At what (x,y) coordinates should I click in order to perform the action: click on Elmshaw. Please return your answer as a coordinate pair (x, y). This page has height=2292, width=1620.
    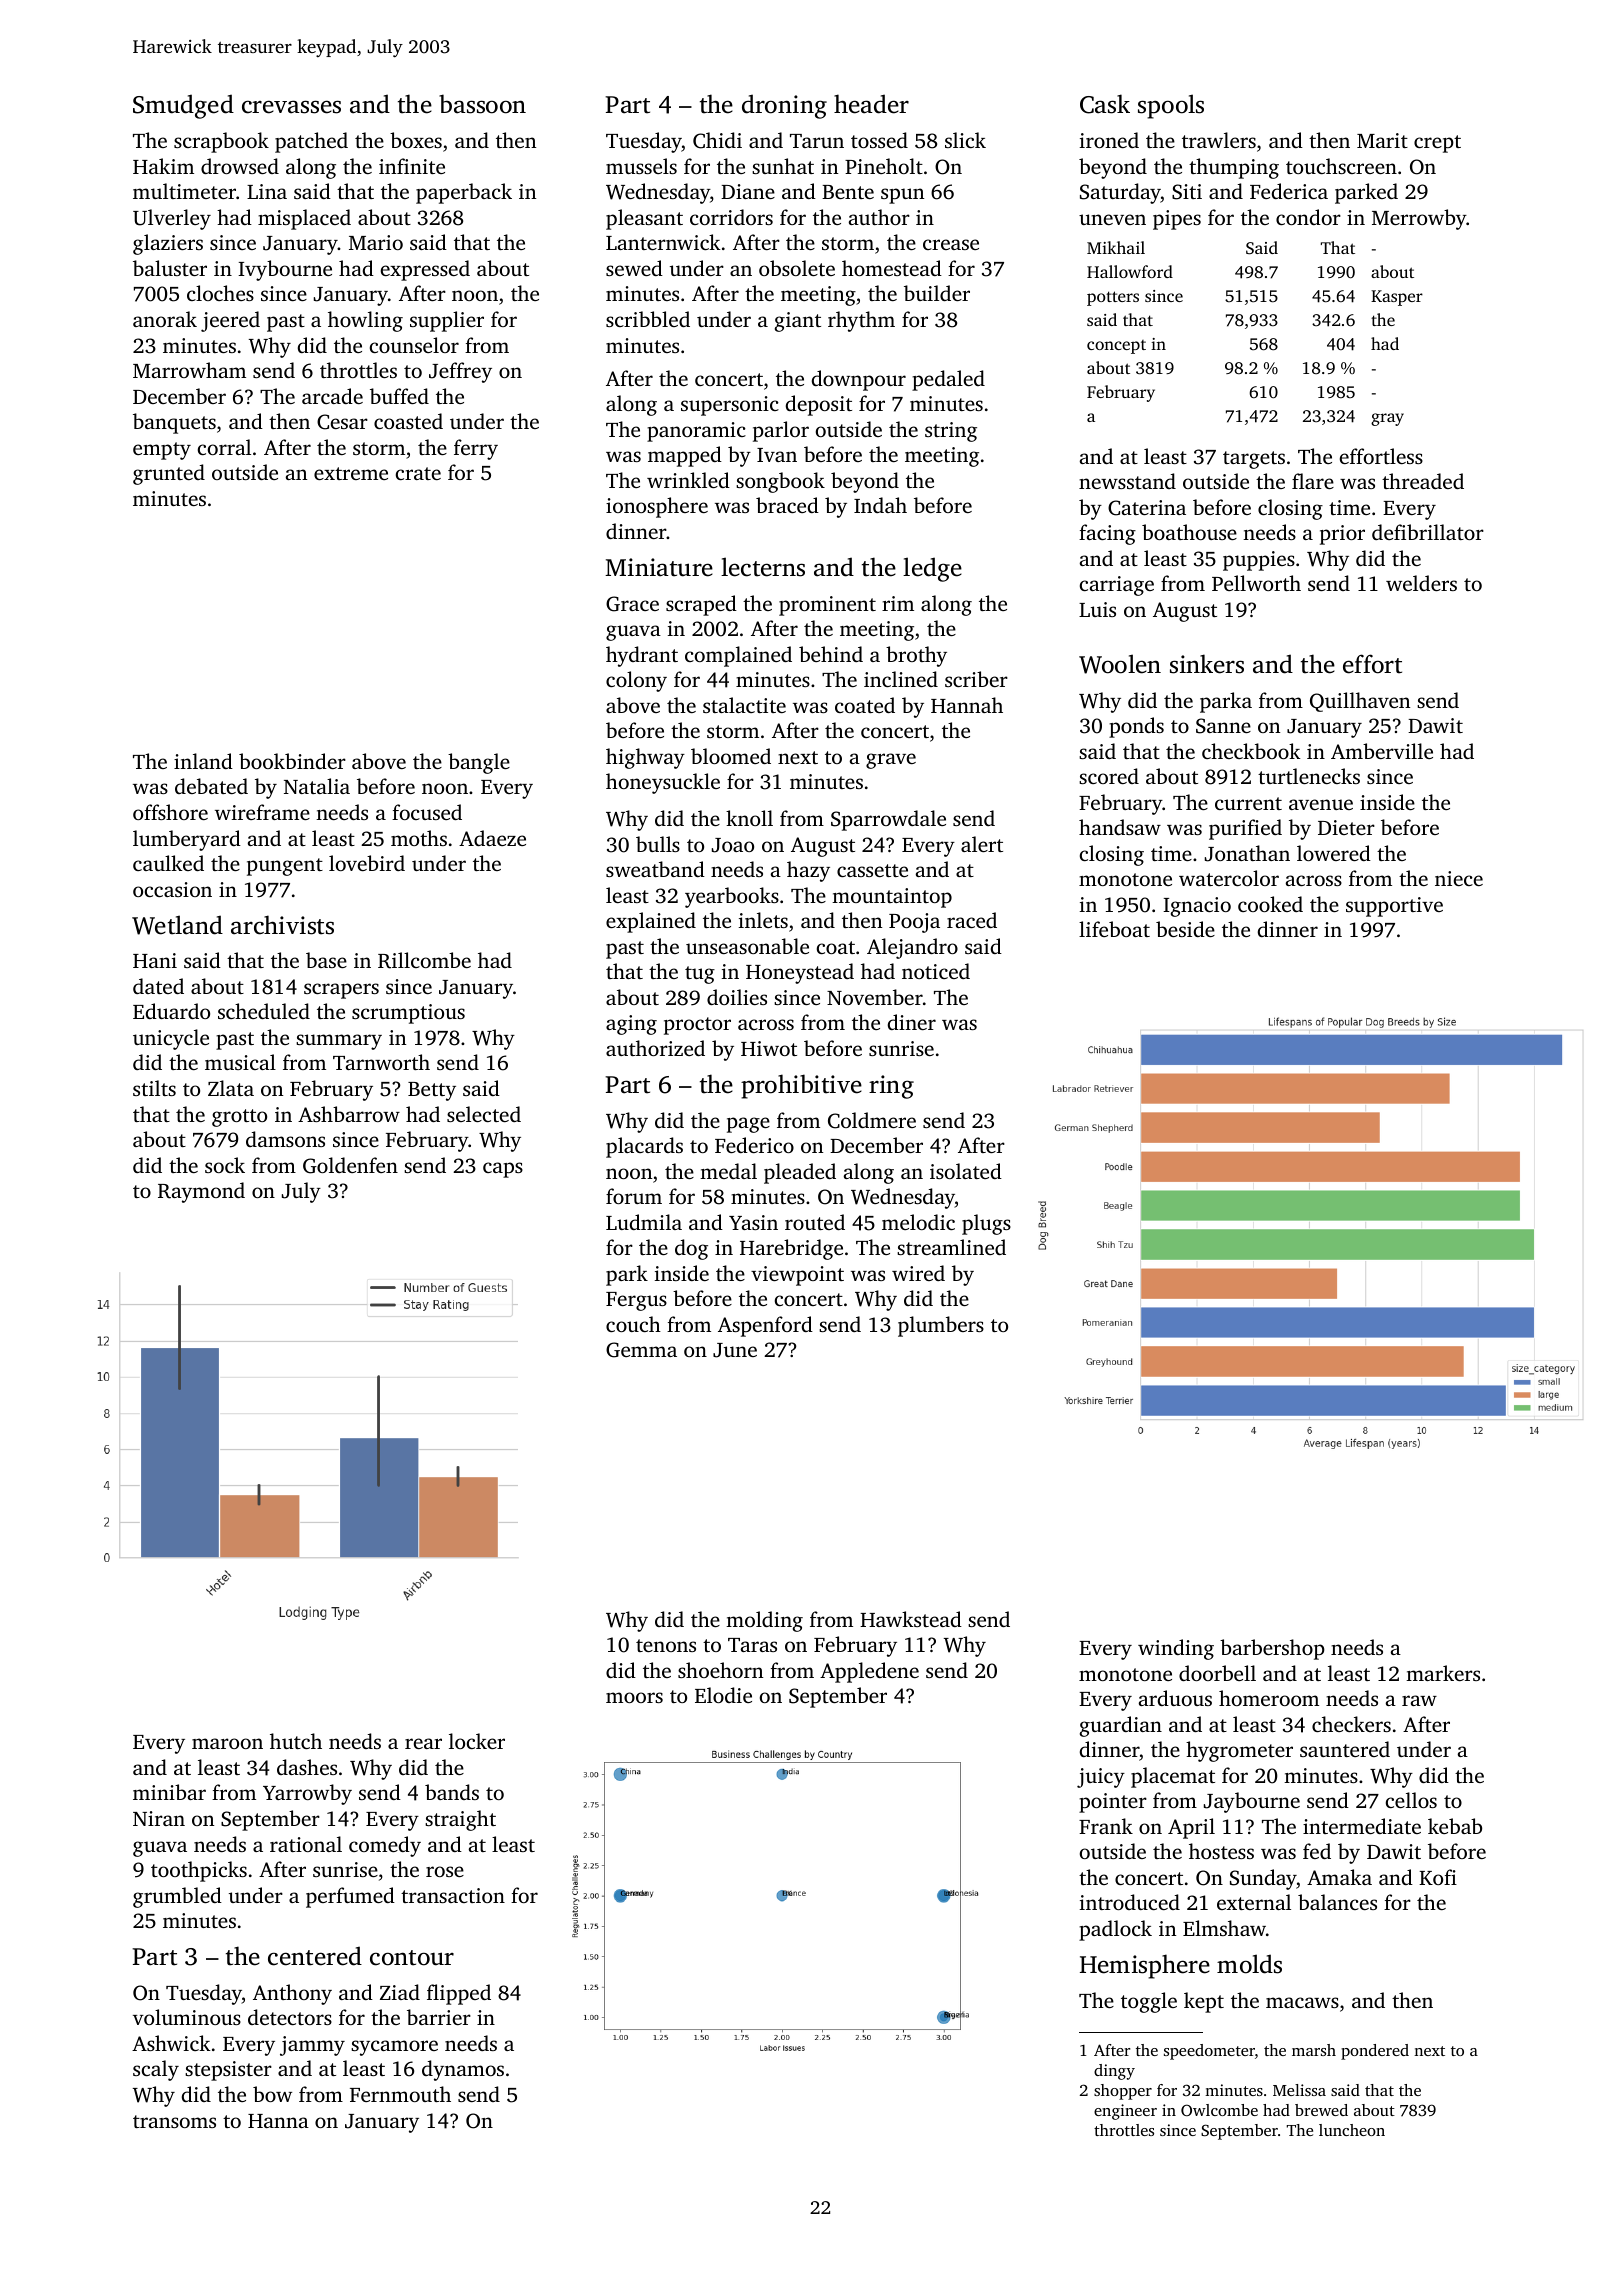
    Looking at the image, I should click on (1224, 1928).
